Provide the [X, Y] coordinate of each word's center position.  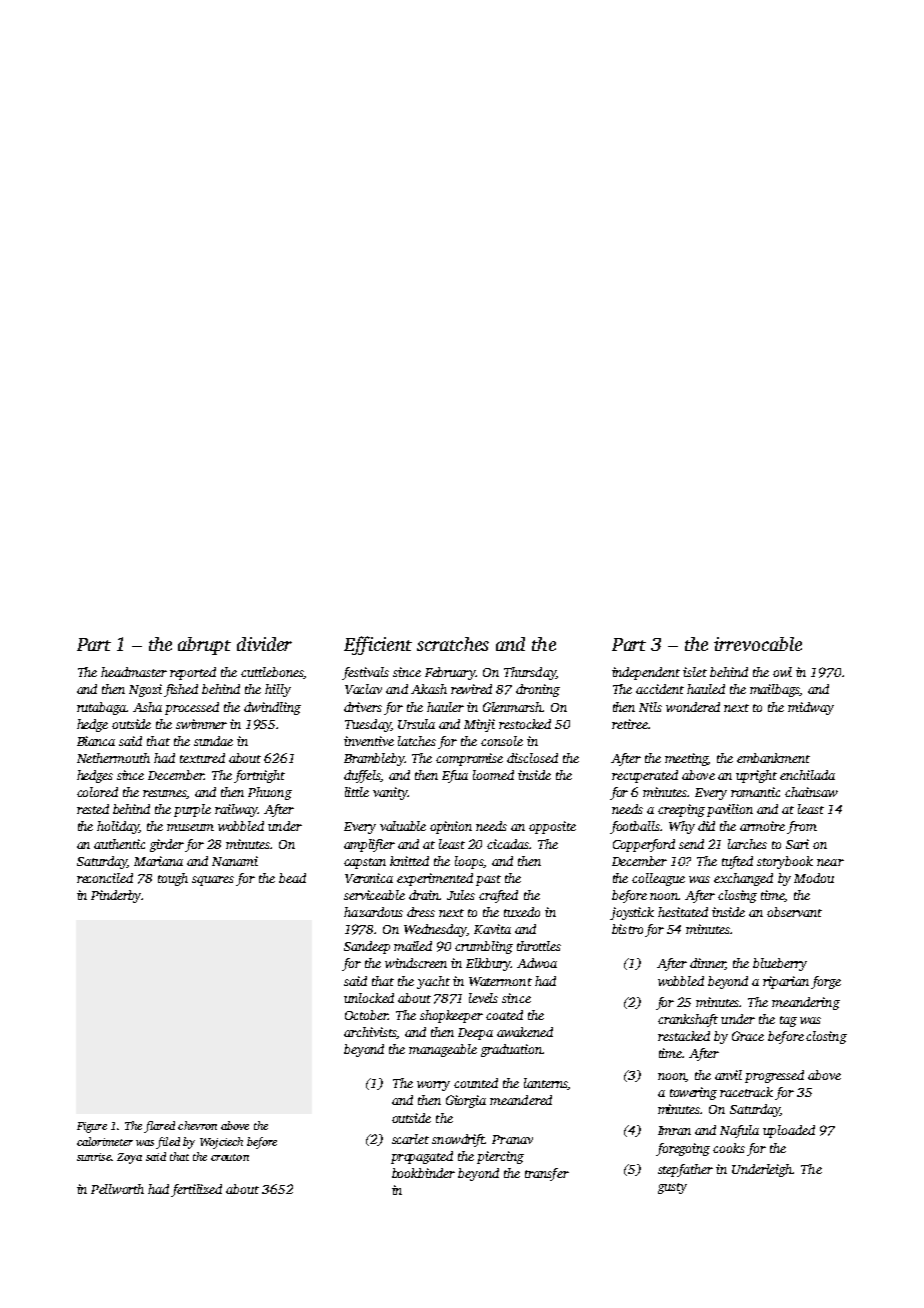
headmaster [134, 672]
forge [826, 982]
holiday [118, 827]
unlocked [369, 998]
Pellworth [117, 1189]
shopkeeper [451, 1016]
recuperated [645, 776]
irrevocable [758, 644]
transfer [547, 1174]
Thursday [530, 673]
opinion [451, 827]
